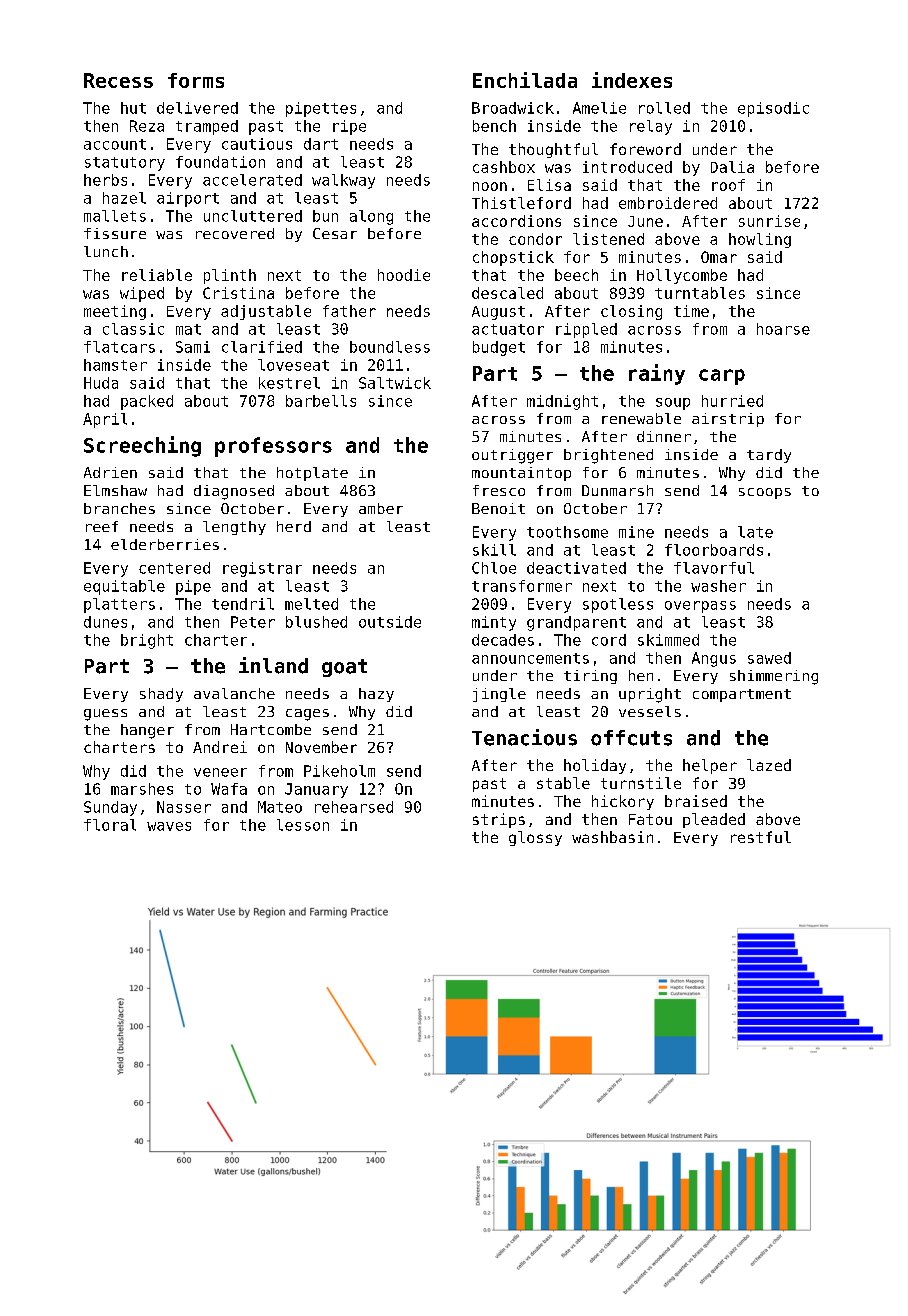 The image size is (908, 1316). Describe the element at coordinates (673, 404) in the page. I see `soup` at that location.
